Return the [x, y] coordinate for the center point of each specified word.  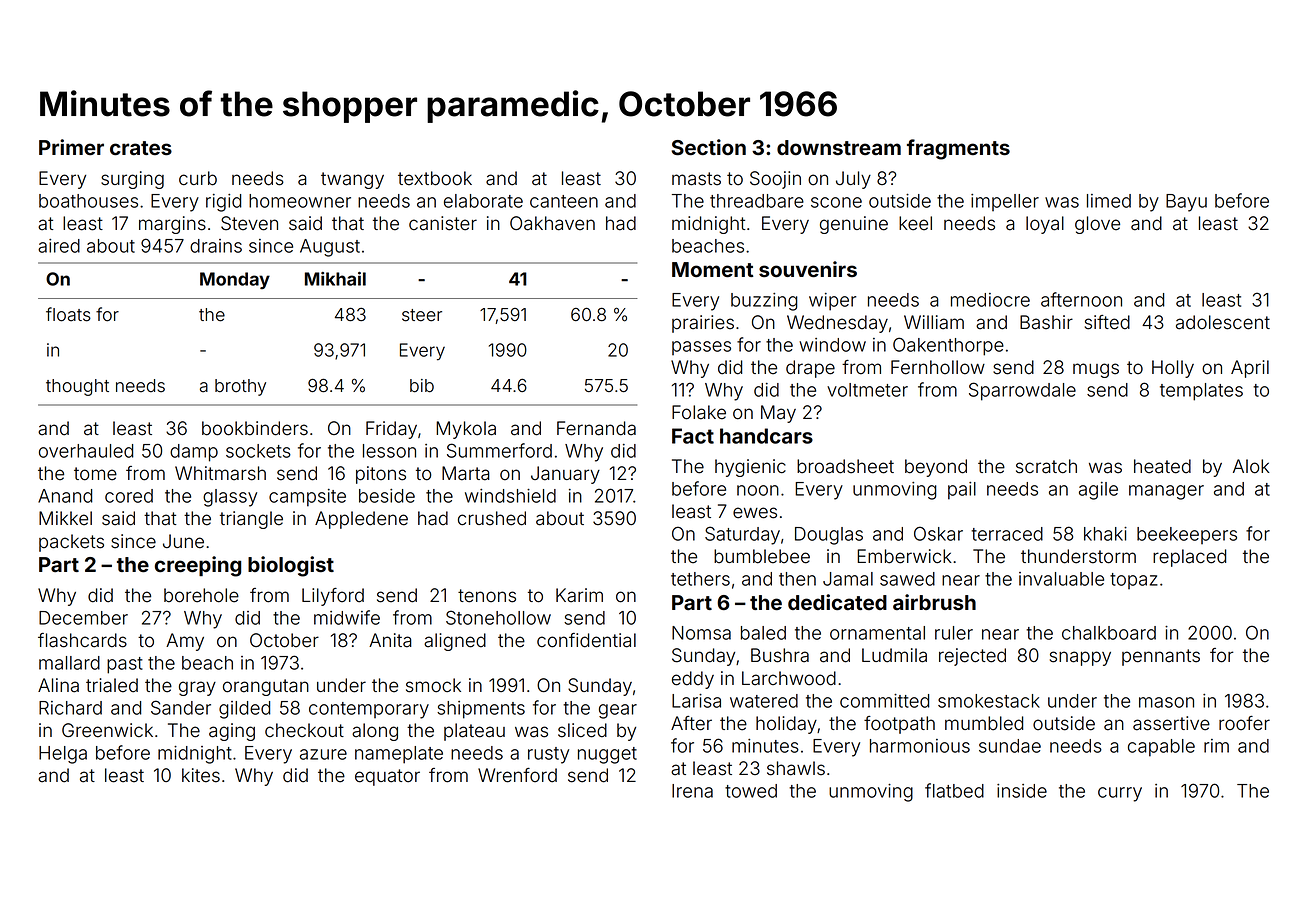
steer [422, 315]
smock [433, 685]
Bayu [1186, 203]
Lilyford [333, 597]
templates [1201, 392]
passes [701, 348]
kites [201, 775]
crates [141, 148]
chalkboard [1109, 633]
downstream [839, 148]
